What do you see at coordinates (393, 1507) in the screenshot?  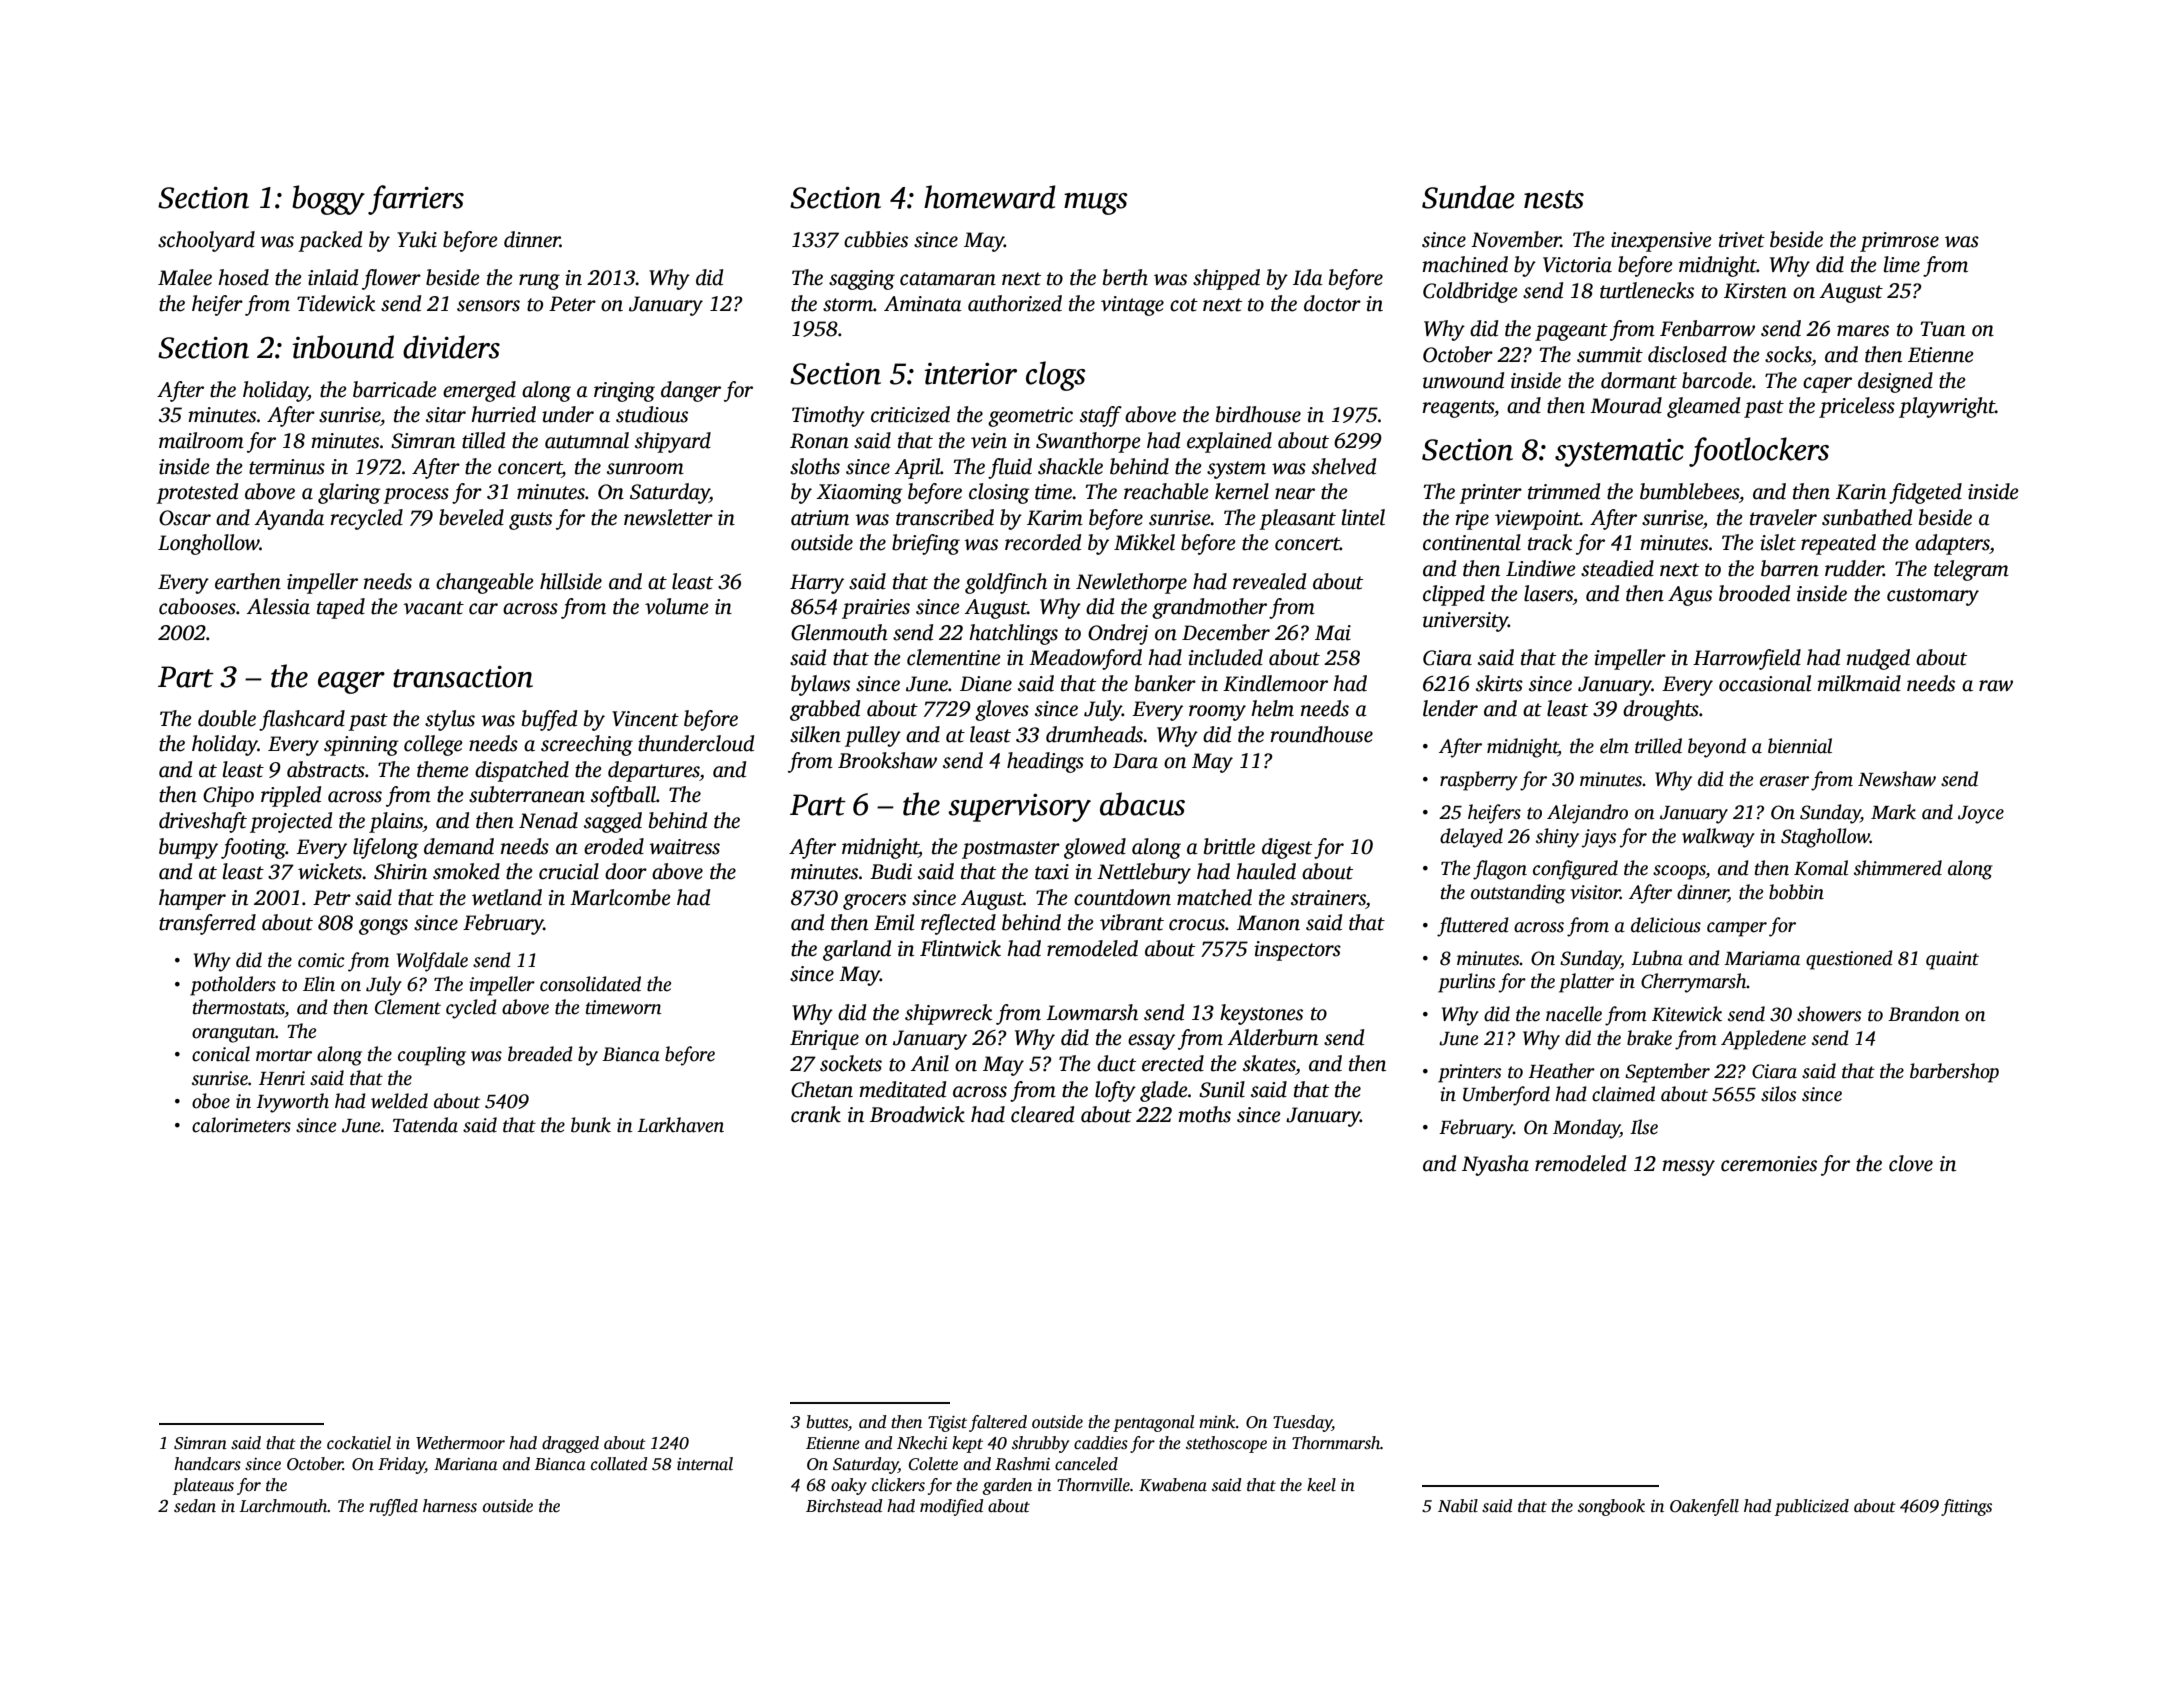 I see `ruffled` at bounding box center [393, 1507].
